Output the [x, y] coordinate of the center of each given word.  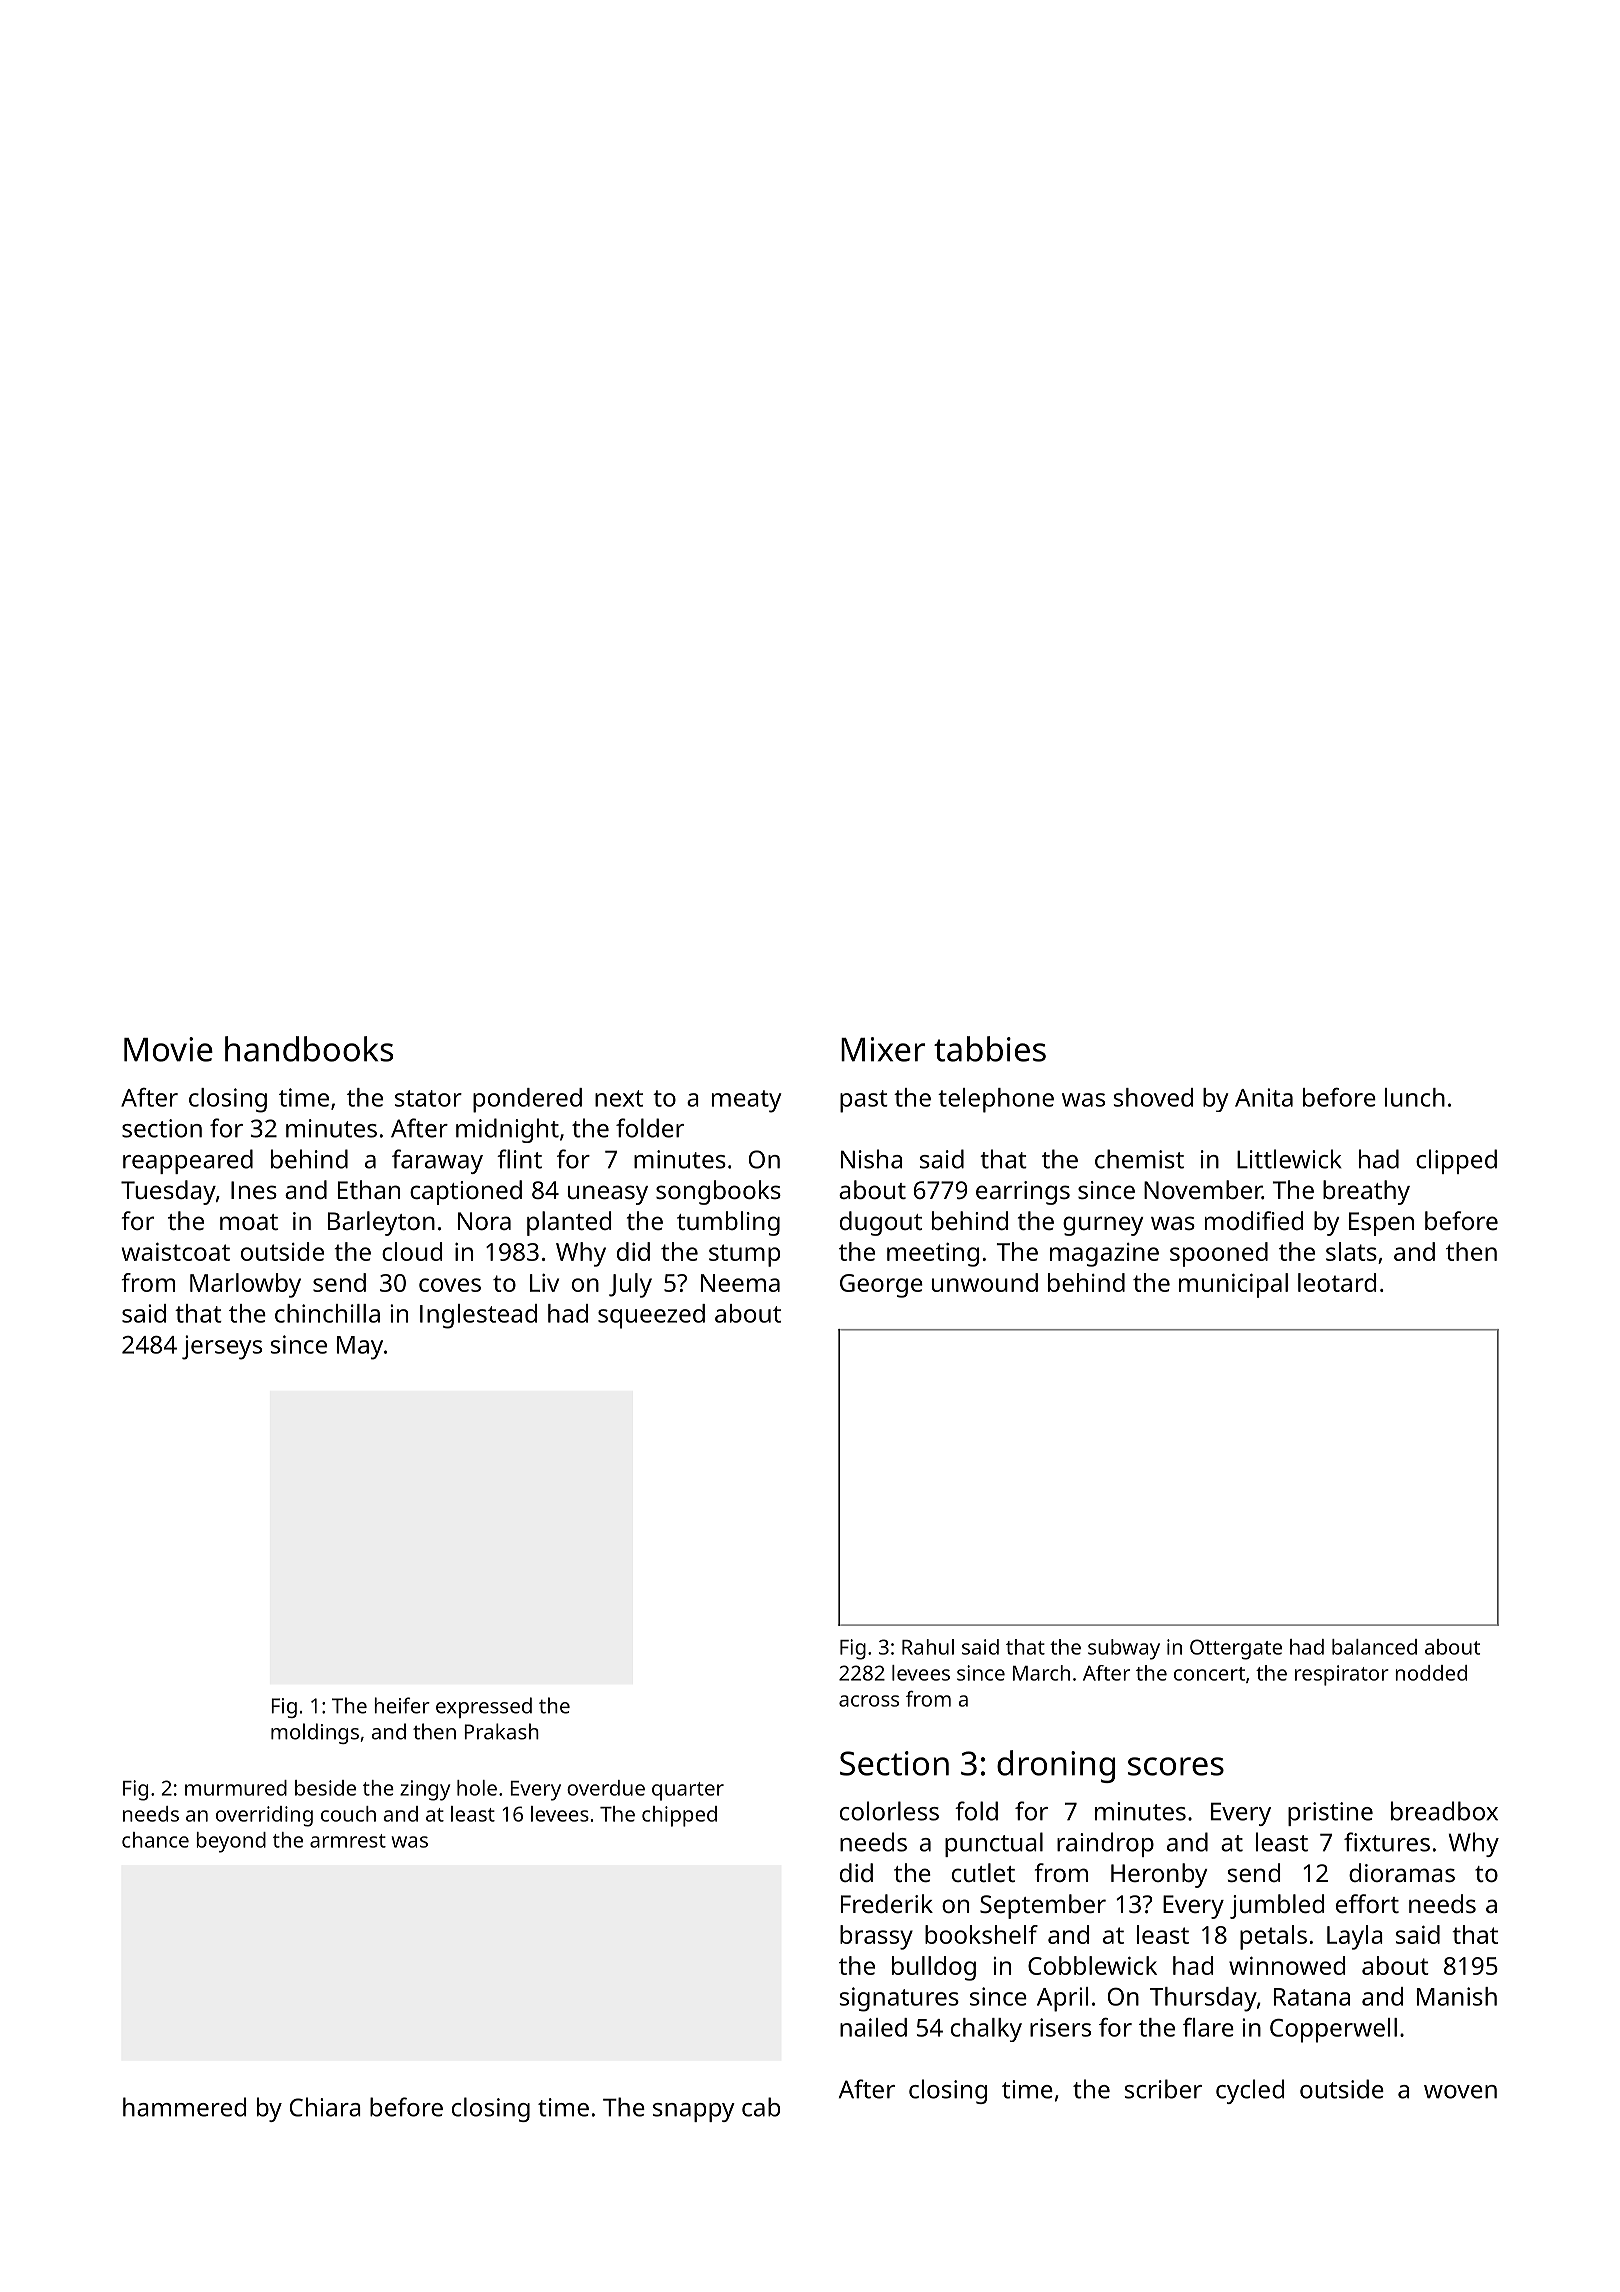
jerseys [222, 1347]
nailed [873, 2027]
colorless [889, 1811]
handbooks [309, 1049]
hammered [184, 2107]
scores [1176, 1766]
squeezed [651, 1316]
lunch [1415, 1097]
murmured [236, 1788]
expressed [484, 1707]
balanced [1374, 1647]
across [869, 1701]
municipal [1233, 1285]
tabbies [990, 1049]
